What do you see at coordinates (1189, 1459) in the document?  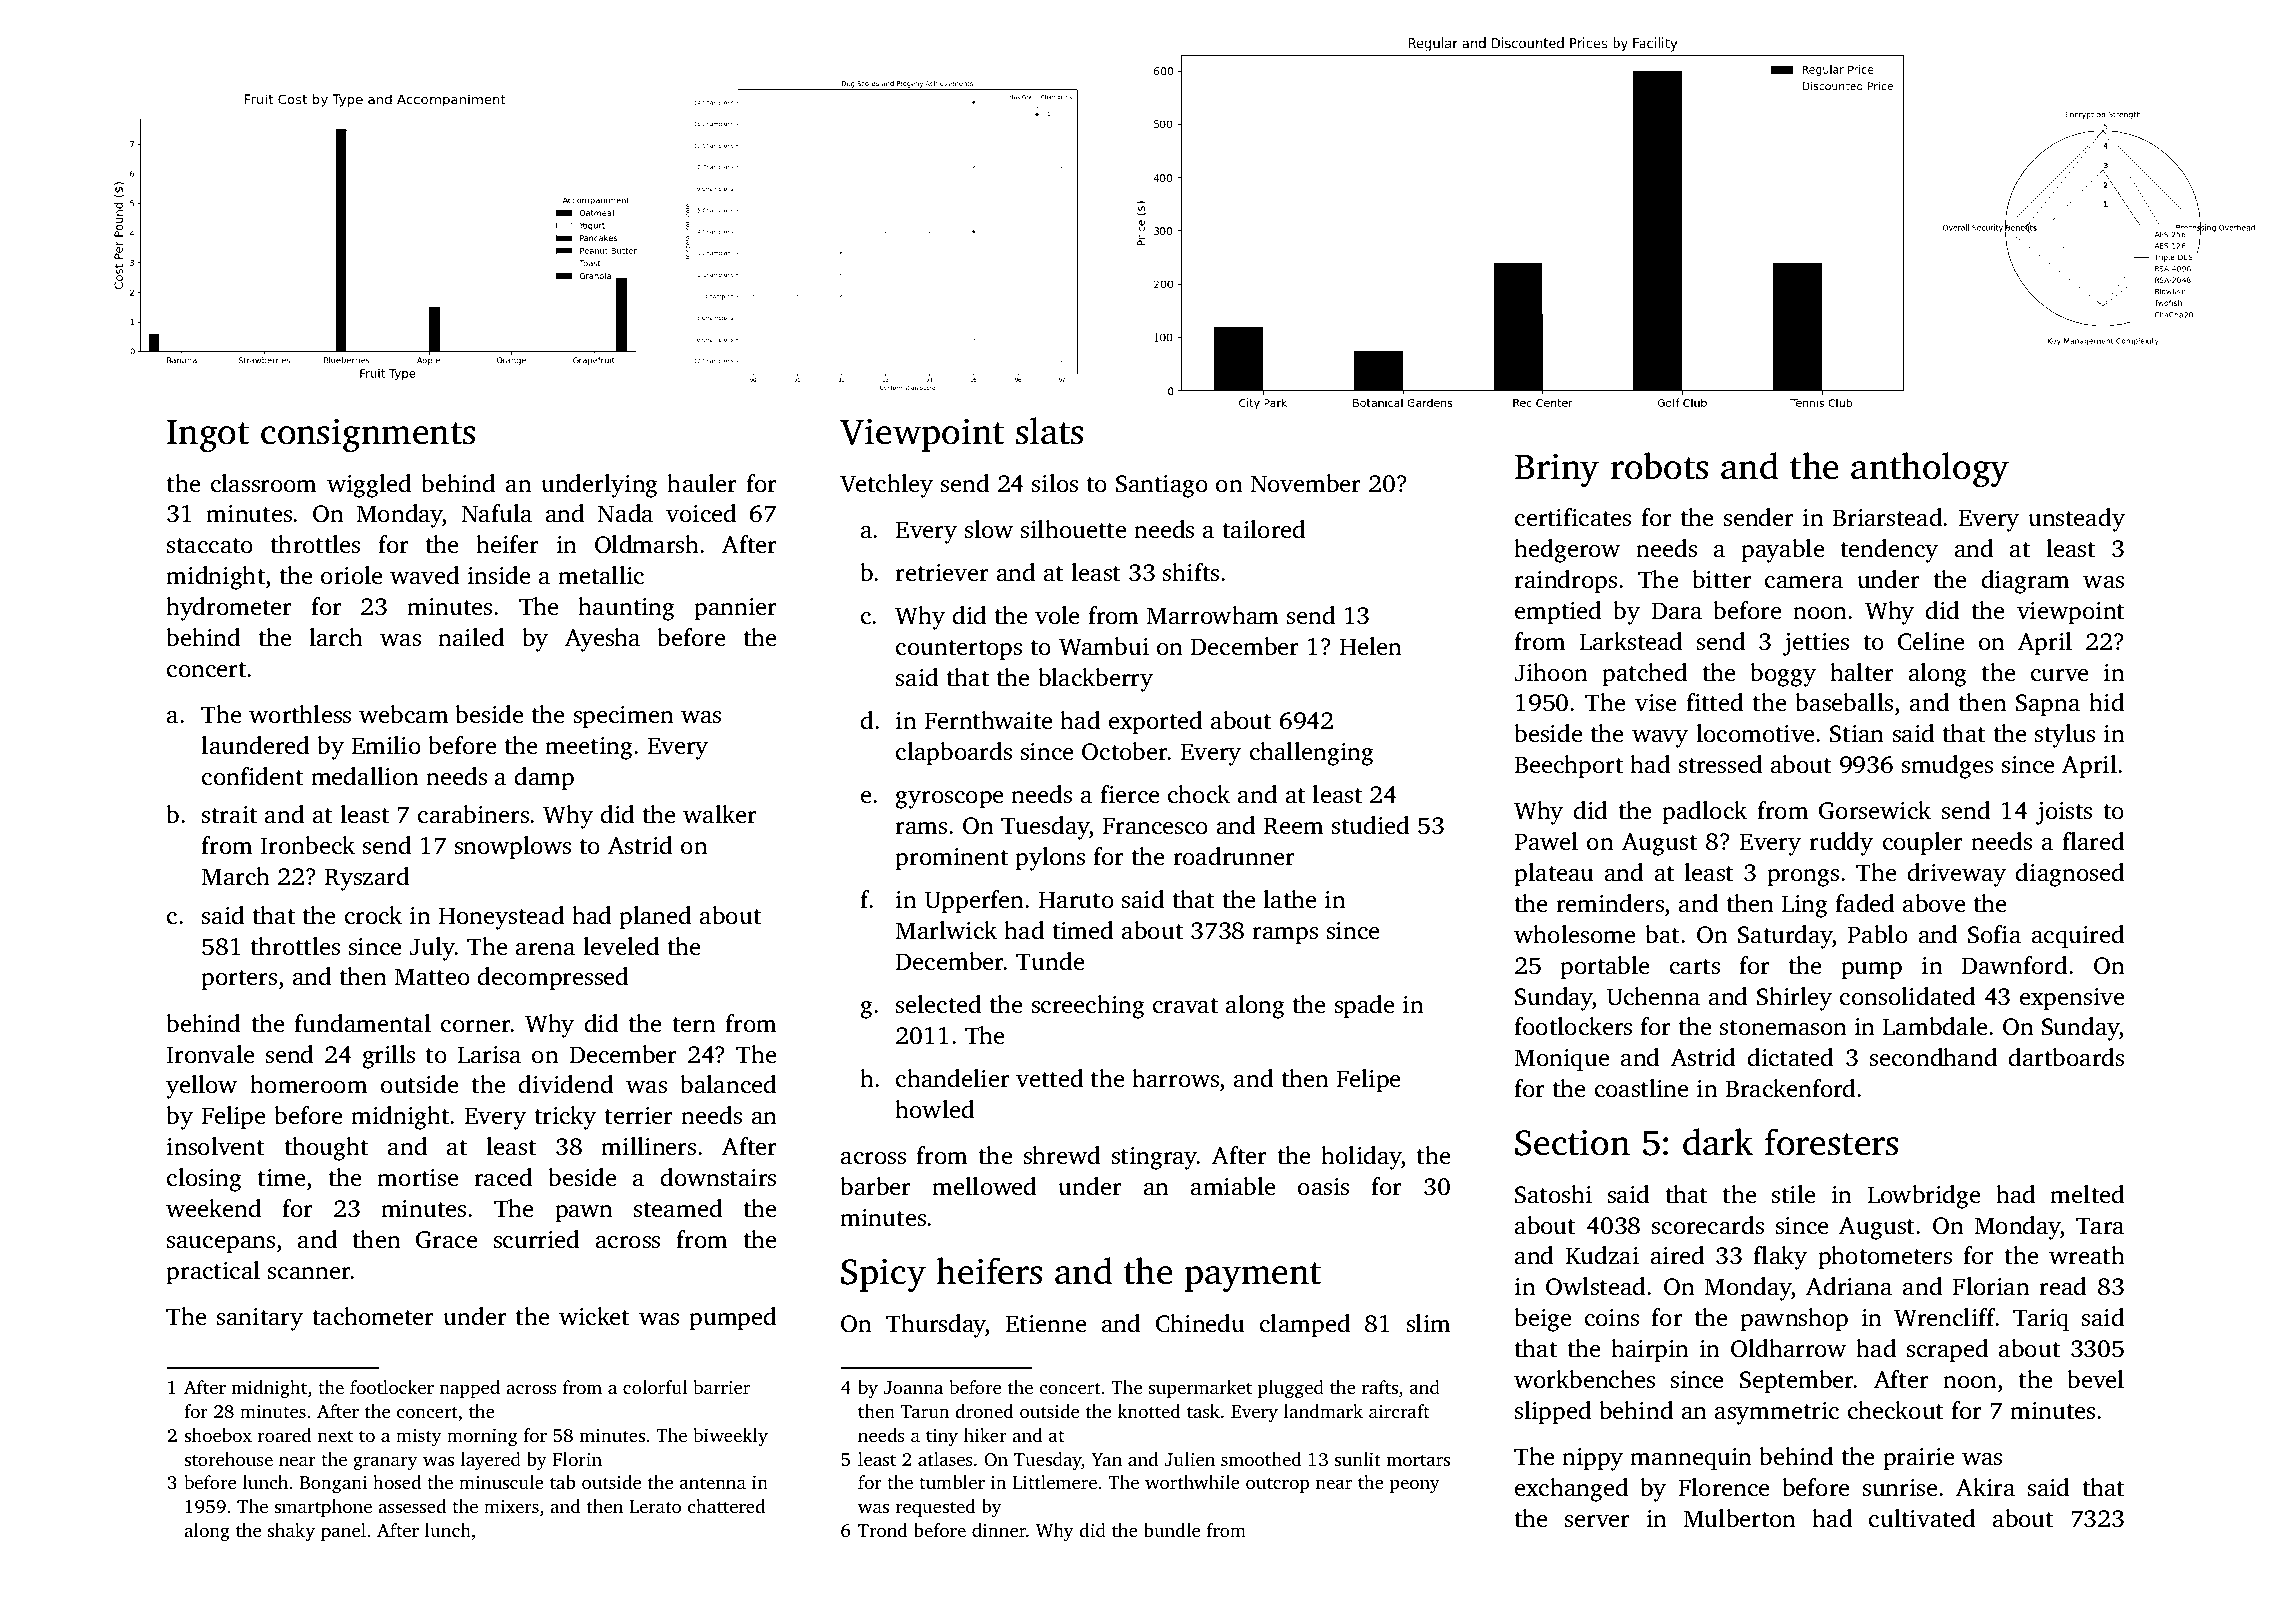 I see `Julien` at bounding box center [1189, 1459].
